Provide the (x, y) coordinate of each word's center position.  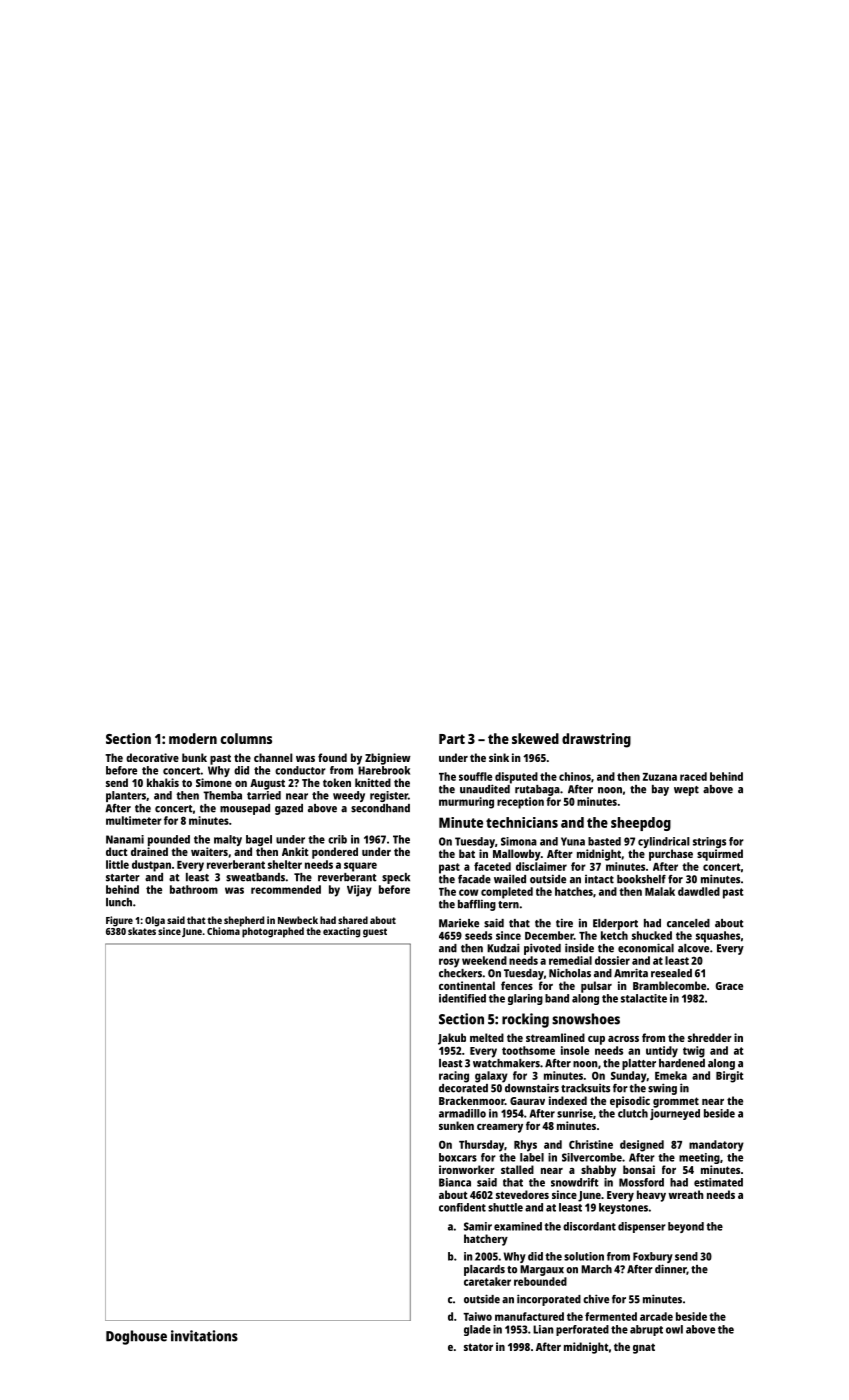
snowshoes (586, 1019)
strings (709, 842)
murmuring (466, 803)
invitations (204, 1336)
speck (396, 878)
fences (517, 985)
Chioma (223, 931)
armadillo (462, 1113)
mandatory (716, 1146)
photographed (273, 932)
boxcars (458, 1157)
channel (273, 757)
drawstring (596, 740)
